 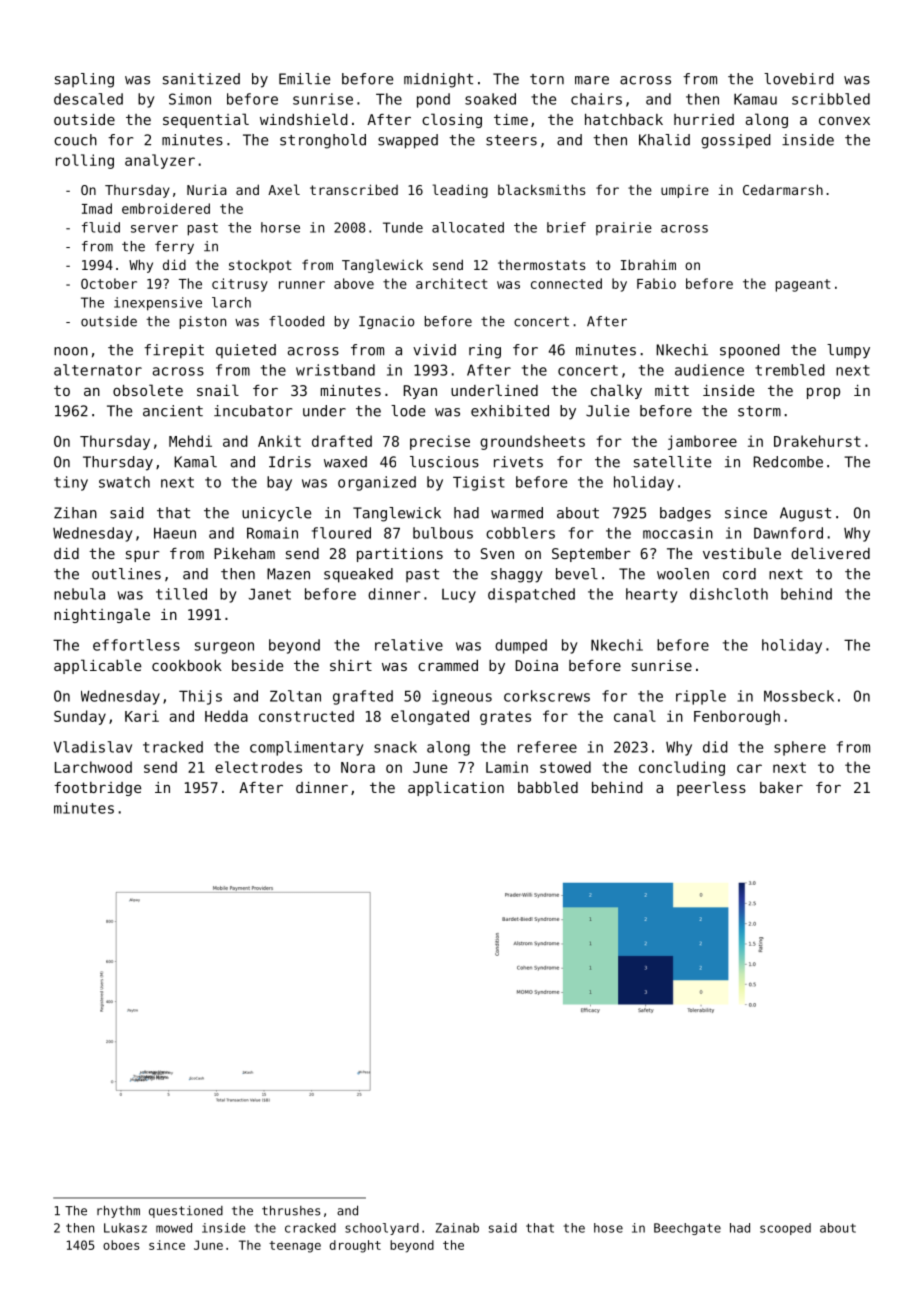 What do you see at coordinates (485, 351) in the document?
I see `ring` at bounding box center [485, 351].
